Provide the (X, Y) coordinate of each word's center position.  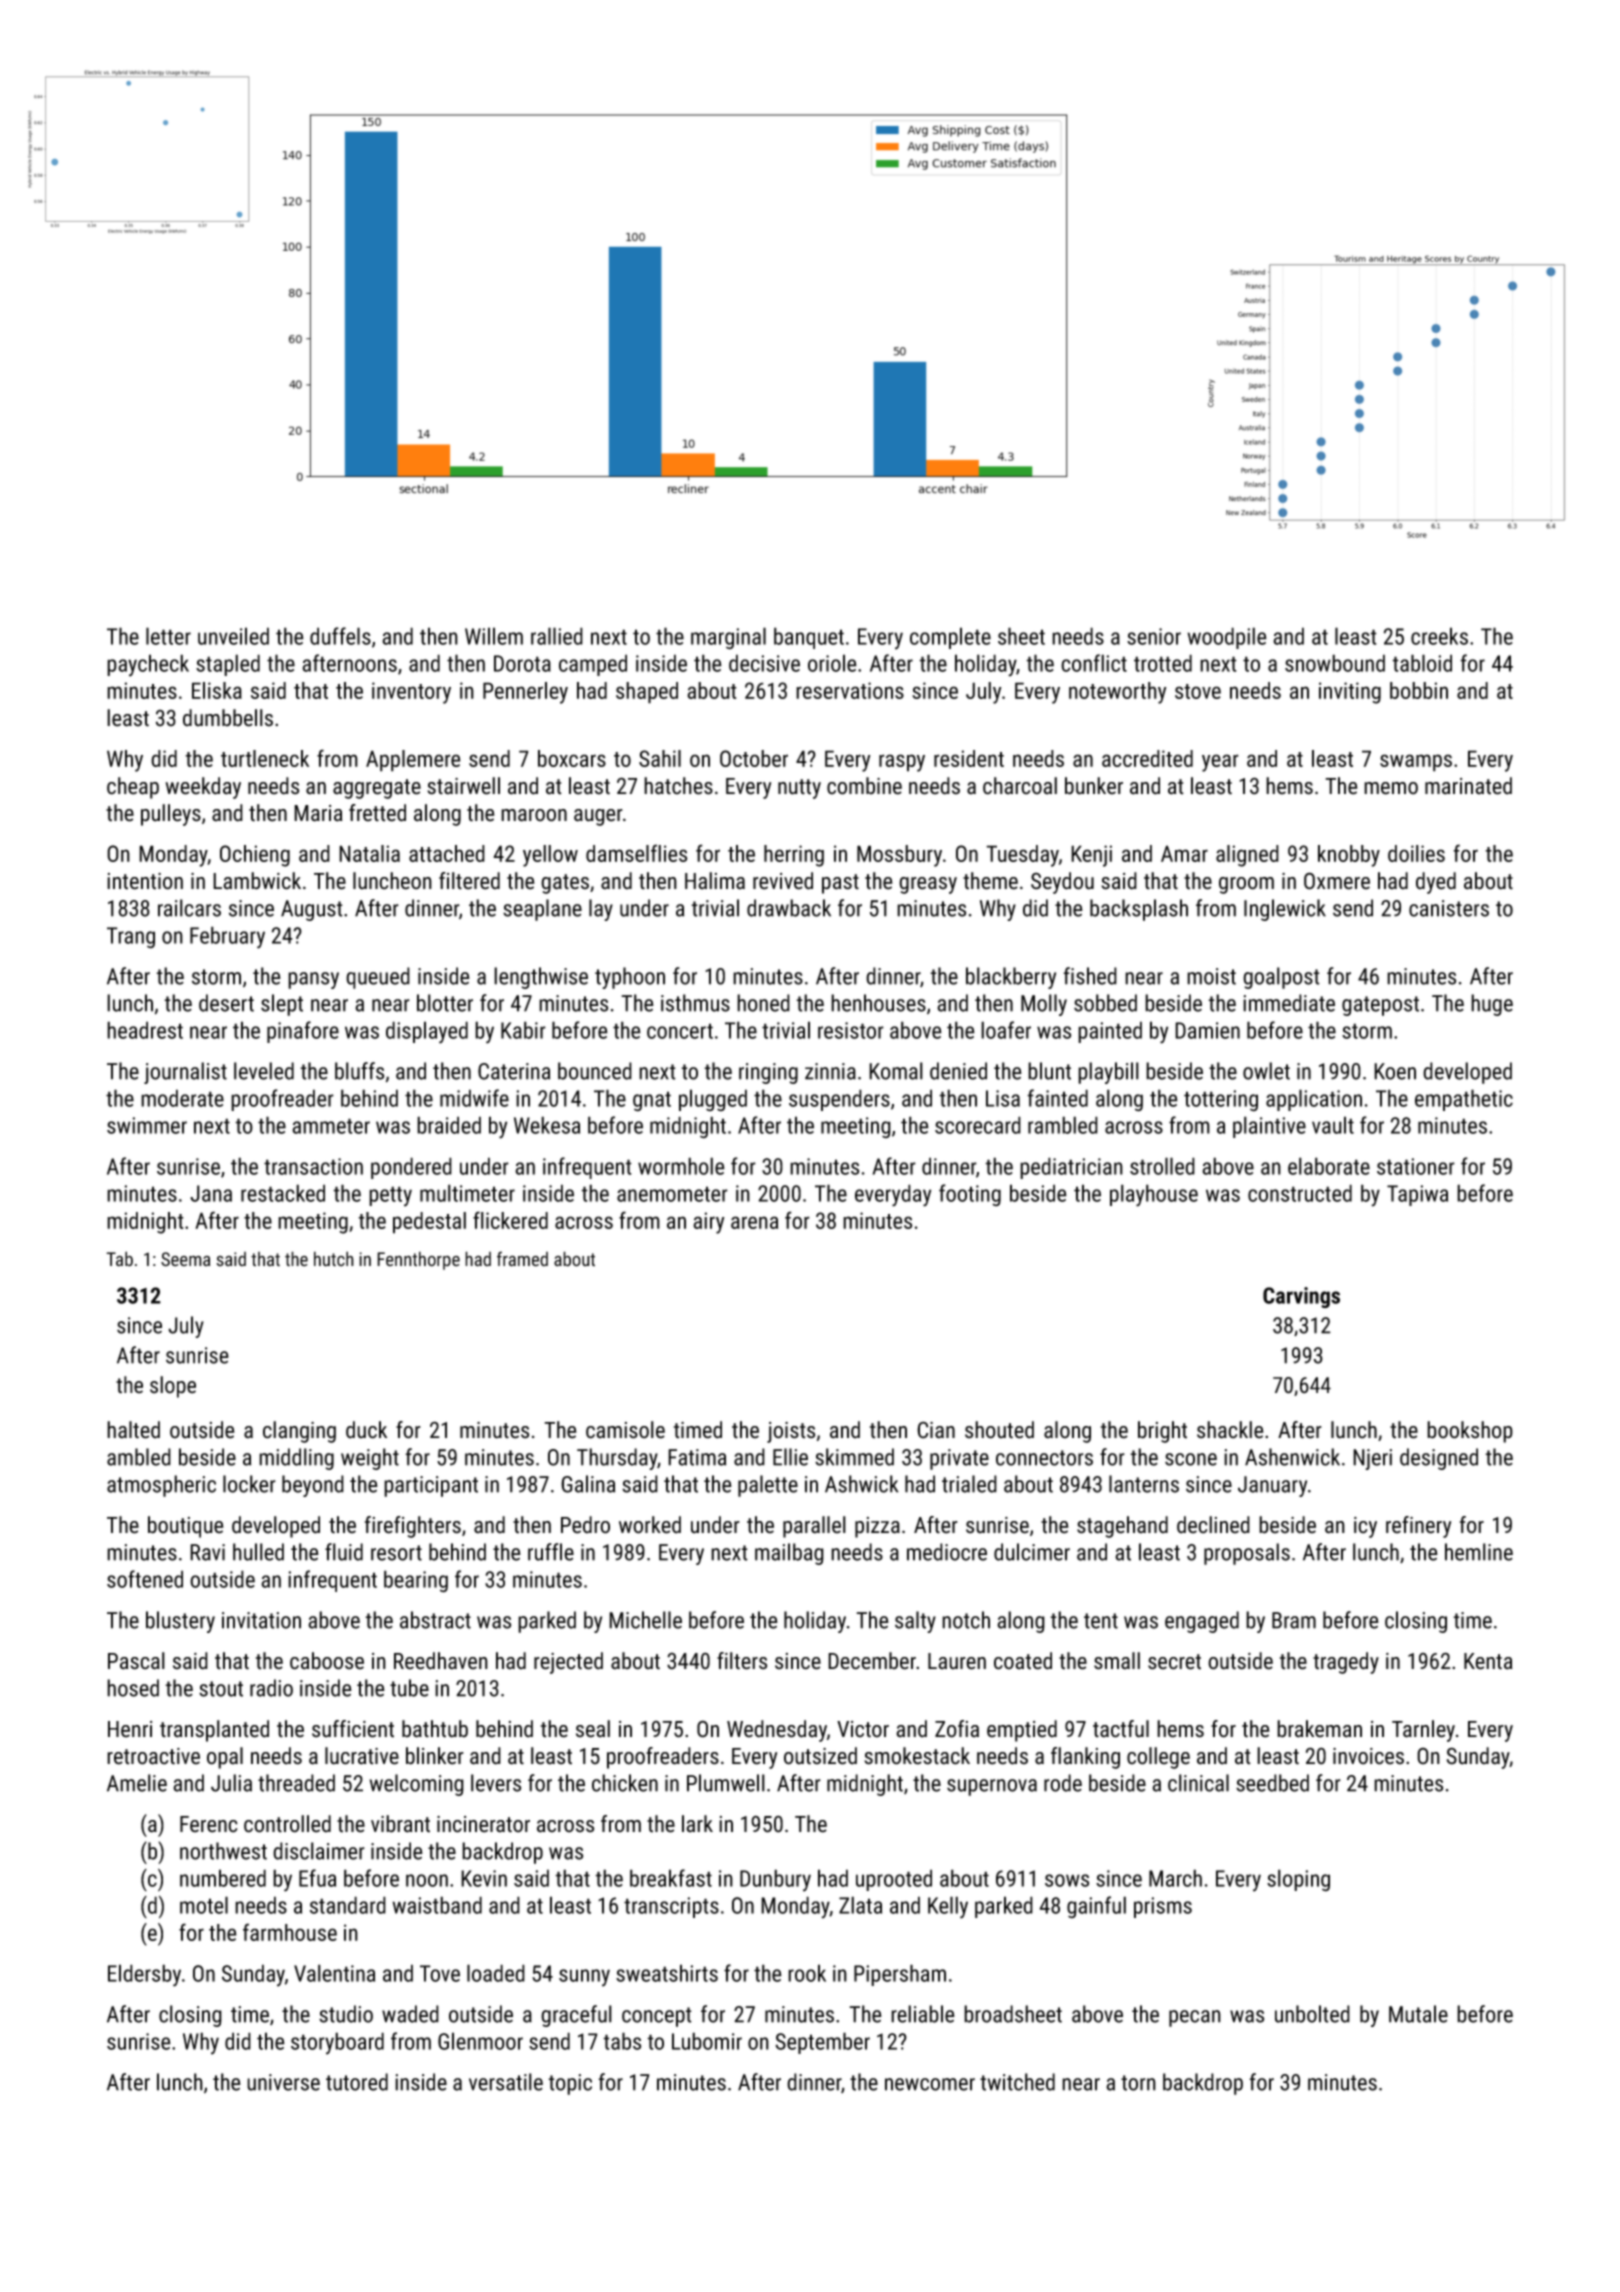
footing (970, 1195)
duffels (340, 636)
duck (366, 1430)
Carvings (1301, 1297)
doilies (1416, 853)
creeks (1439, 636)
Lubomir (707, 2041)
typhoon (630, 978)
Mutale (1418, 2014)
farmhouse (290, 1932)
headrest (145, 1030)
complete (950, 638)
